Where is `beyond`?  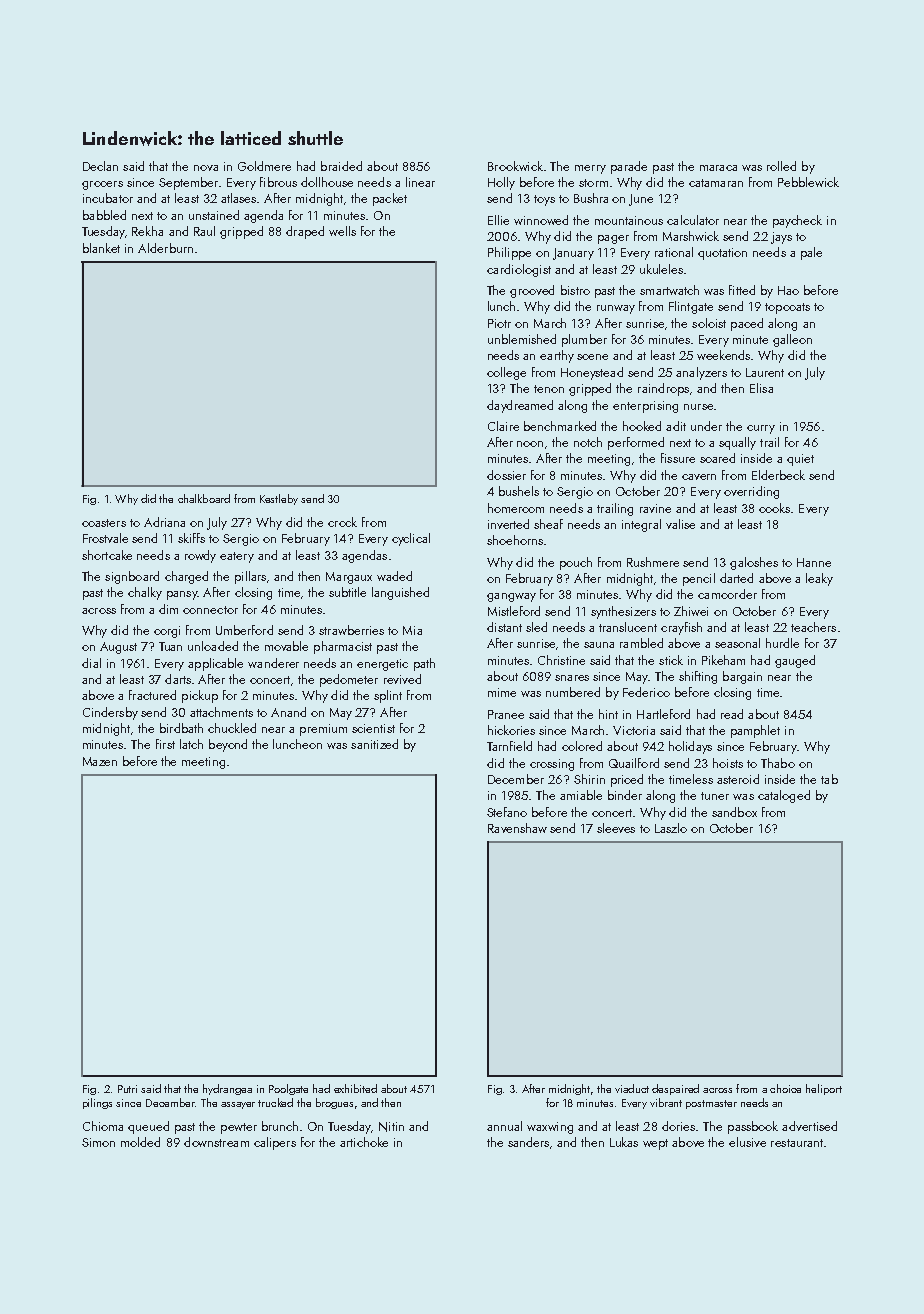
beyond is located at coordinates (228, 745).
